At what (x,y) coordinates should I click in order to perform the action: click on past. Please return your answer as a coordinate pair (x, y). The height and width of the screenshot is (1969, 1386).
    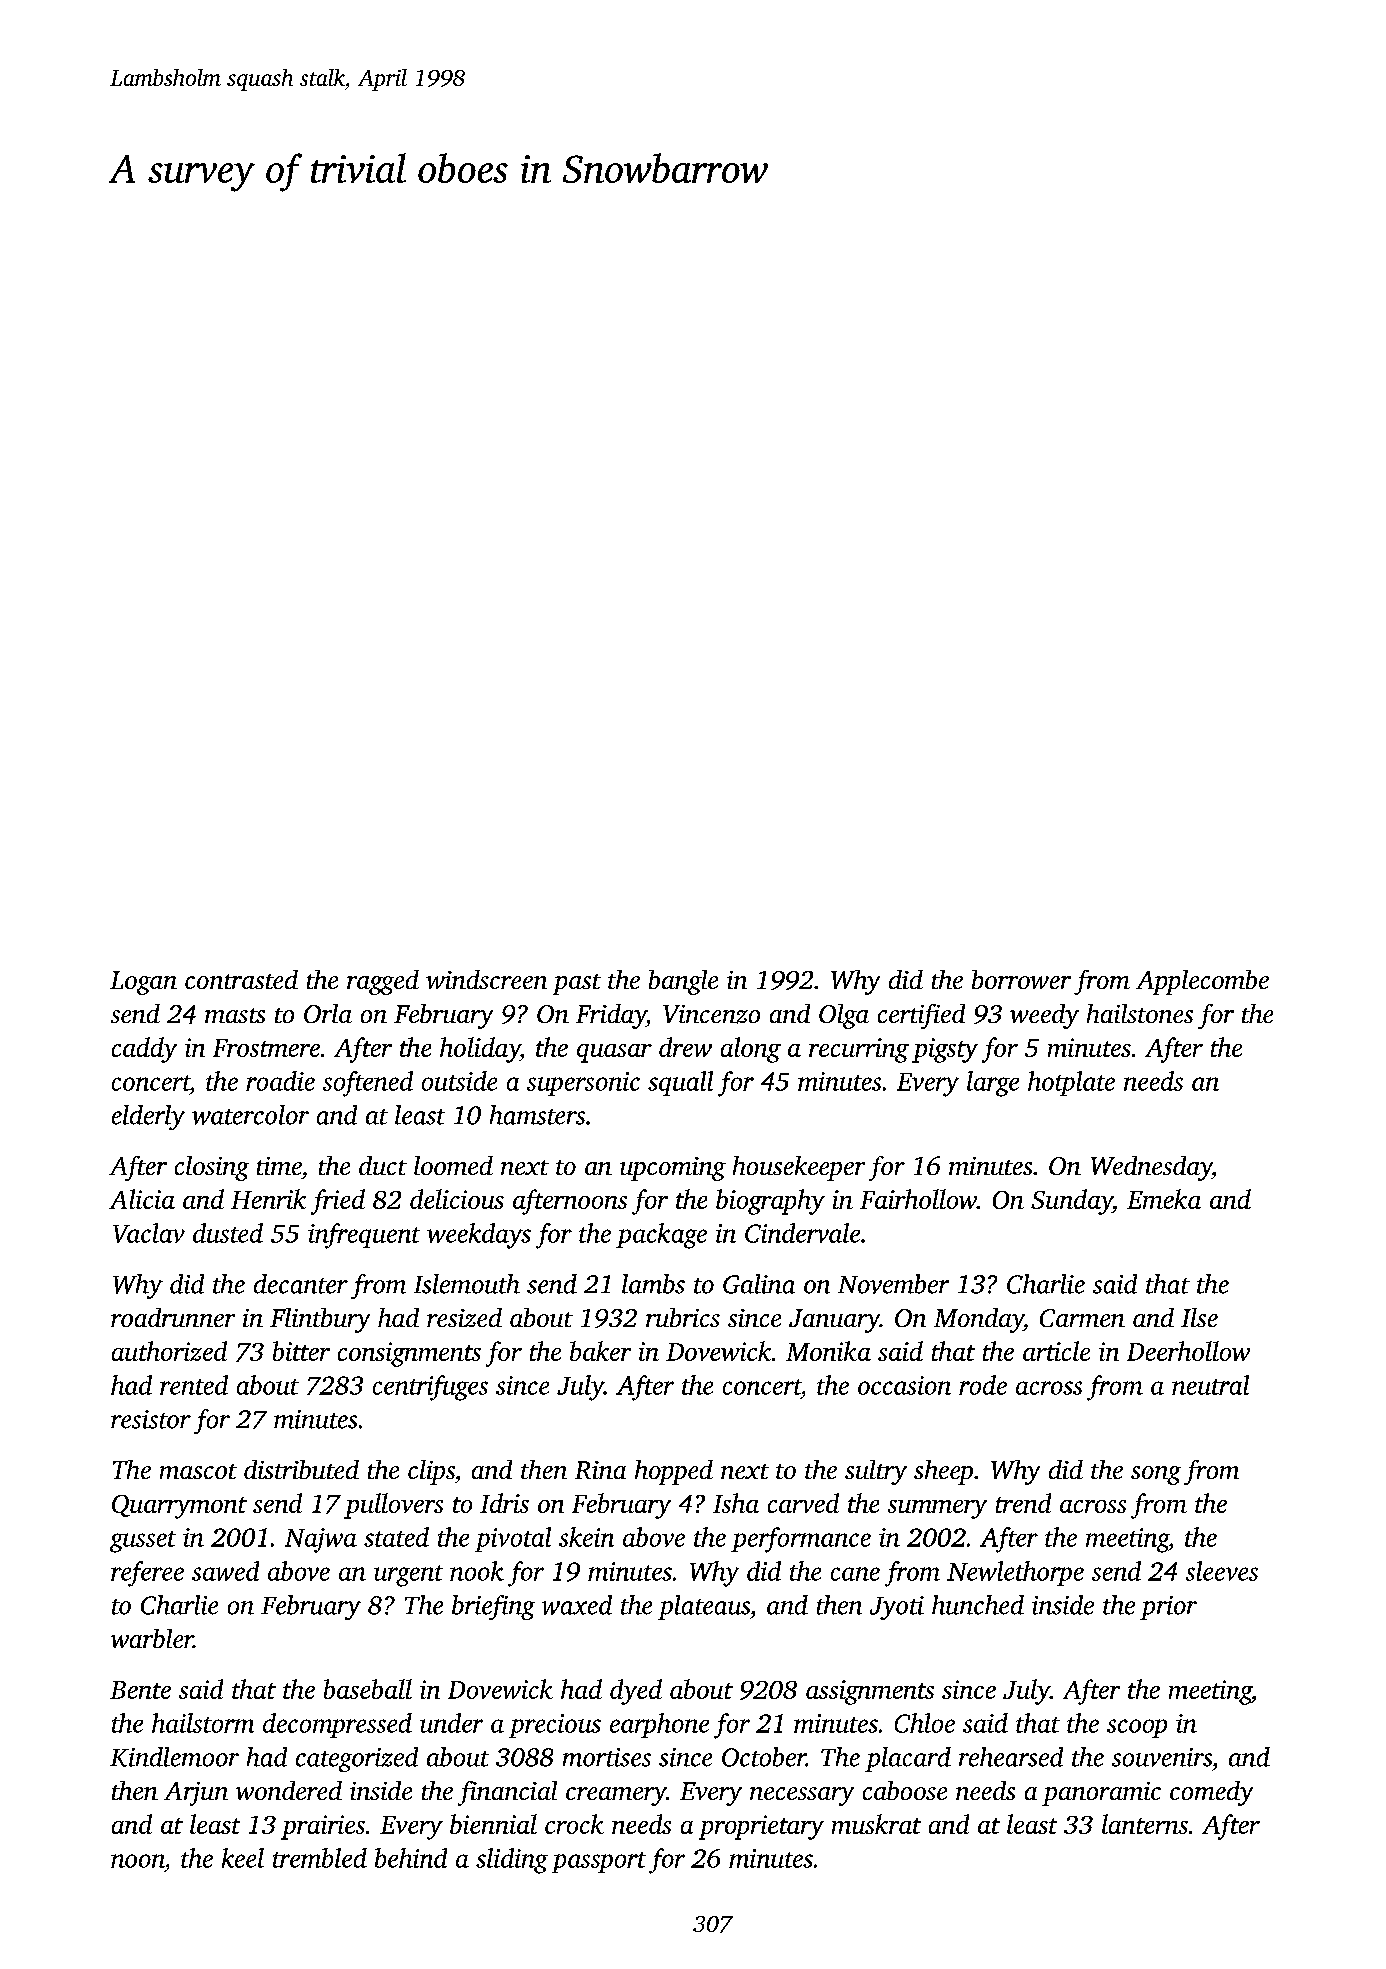
    Looking at the image, I should click on (577, 984).
